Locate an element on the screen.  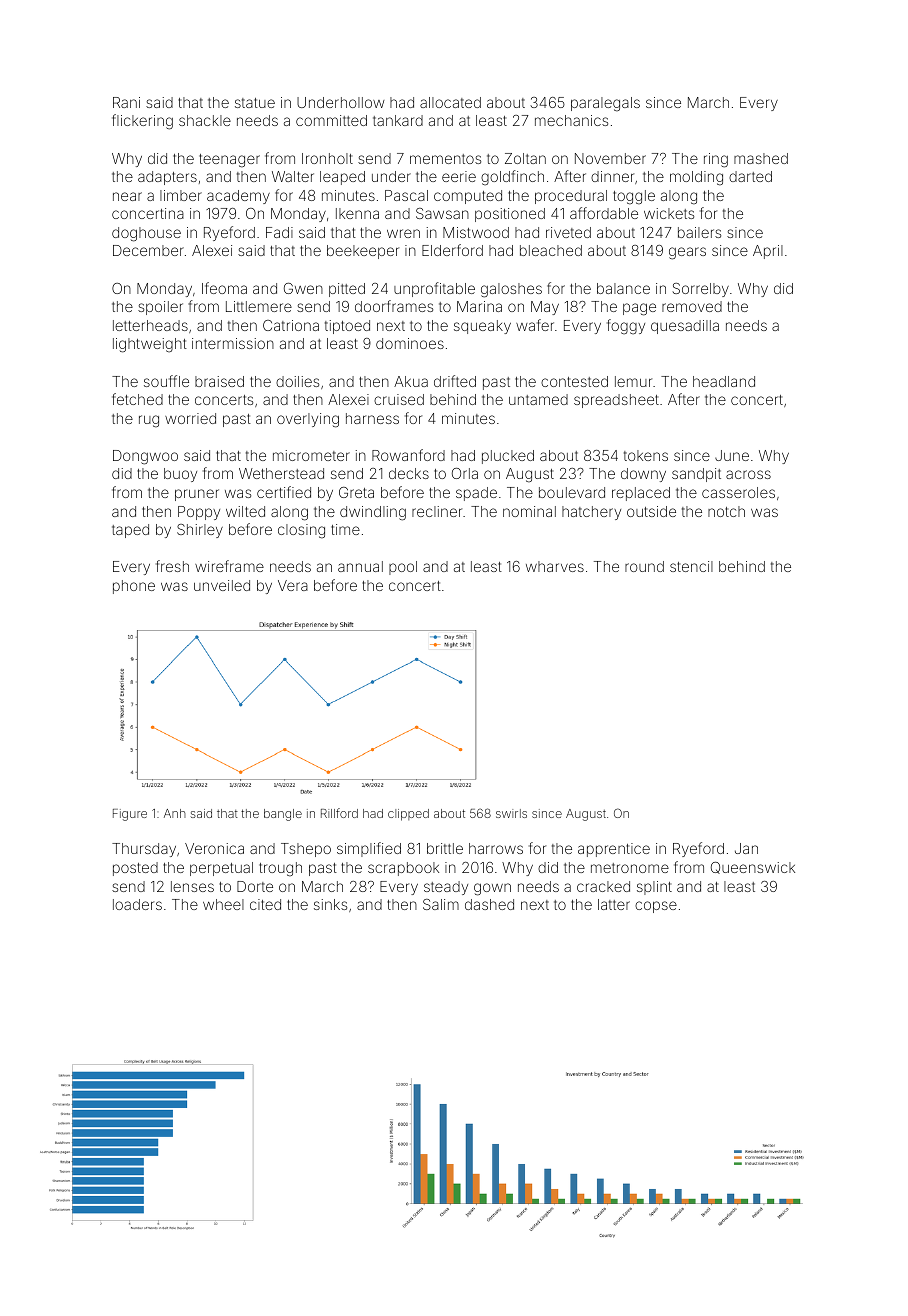
allocated is located at coordinates (450, 102).
